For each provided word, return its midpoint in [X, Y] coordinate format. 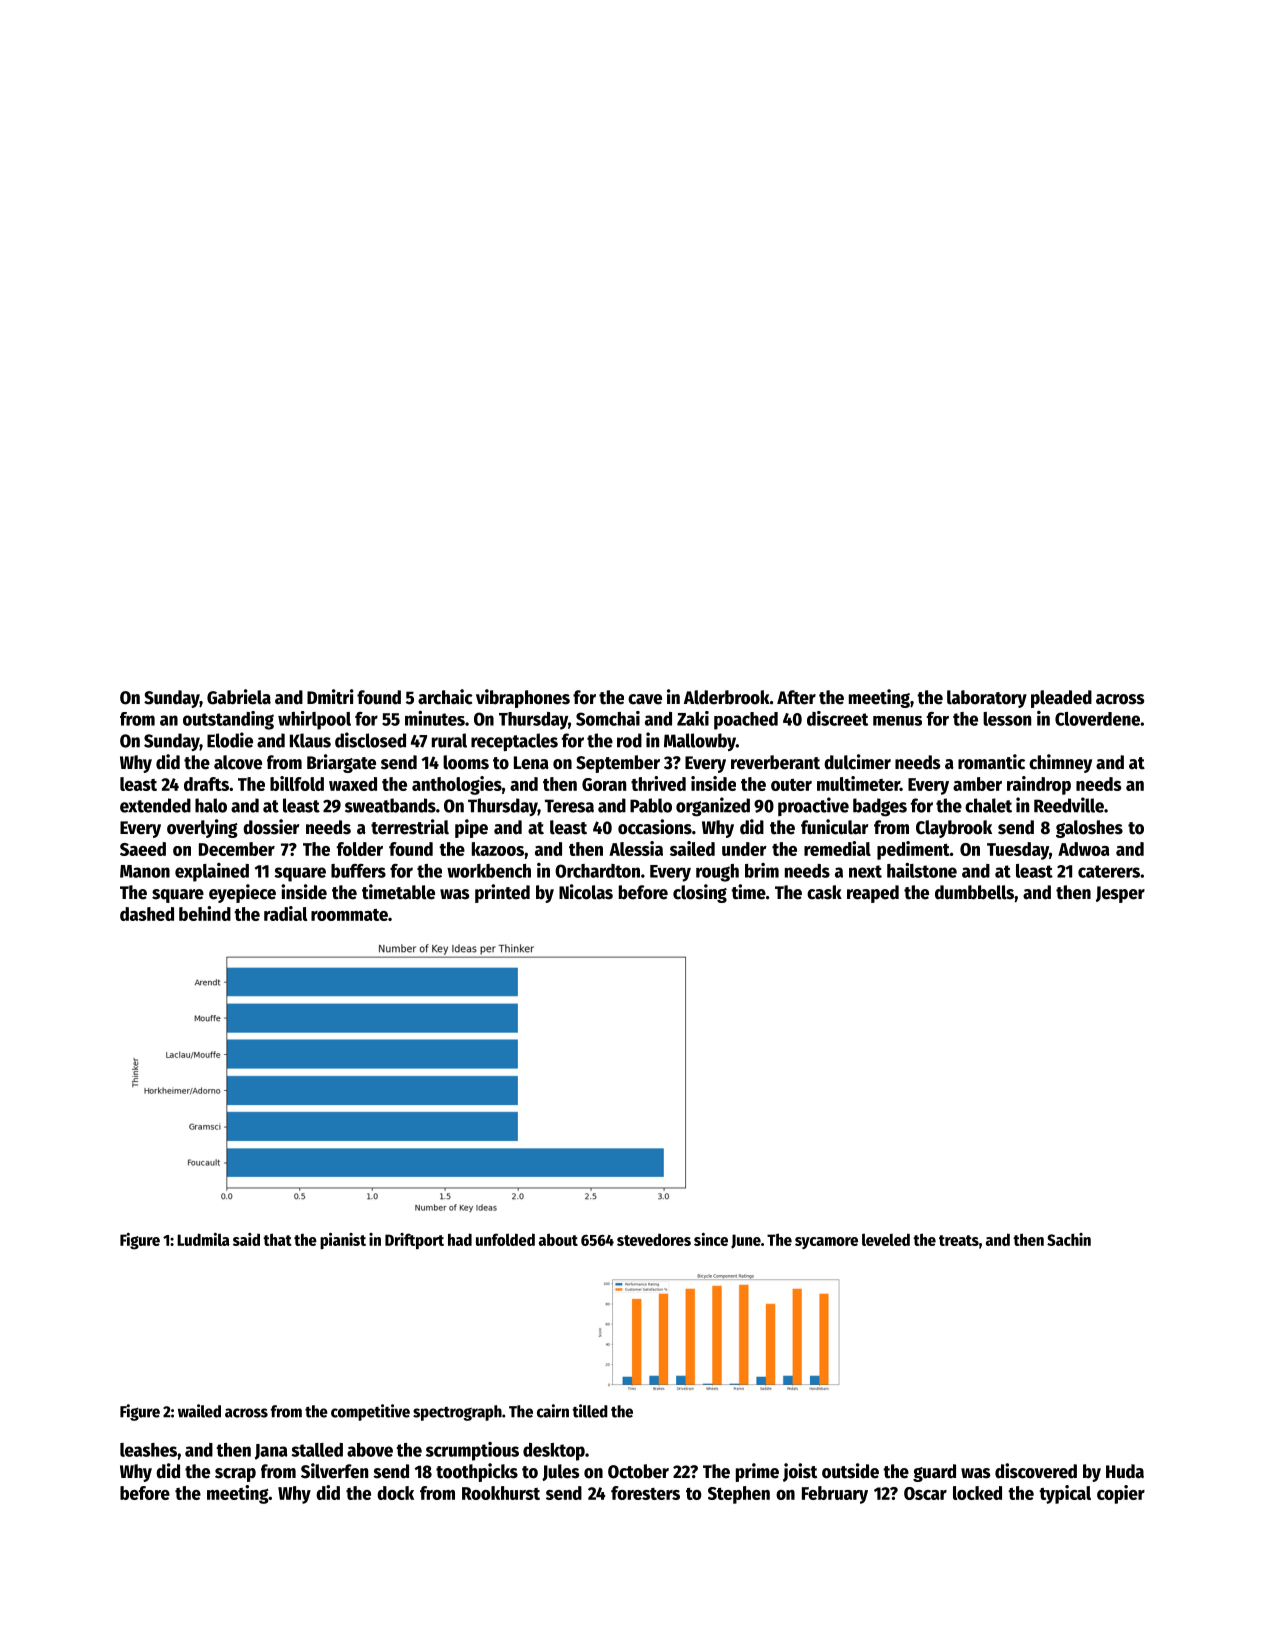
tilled [590, 1411]
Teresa [569, 806]
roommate [349, 915]
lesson [1007, 719]
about [558, 1239]
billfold [297, 783]
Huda [1125, 1471]
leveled [886, 1239]
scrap [235, 1475]
